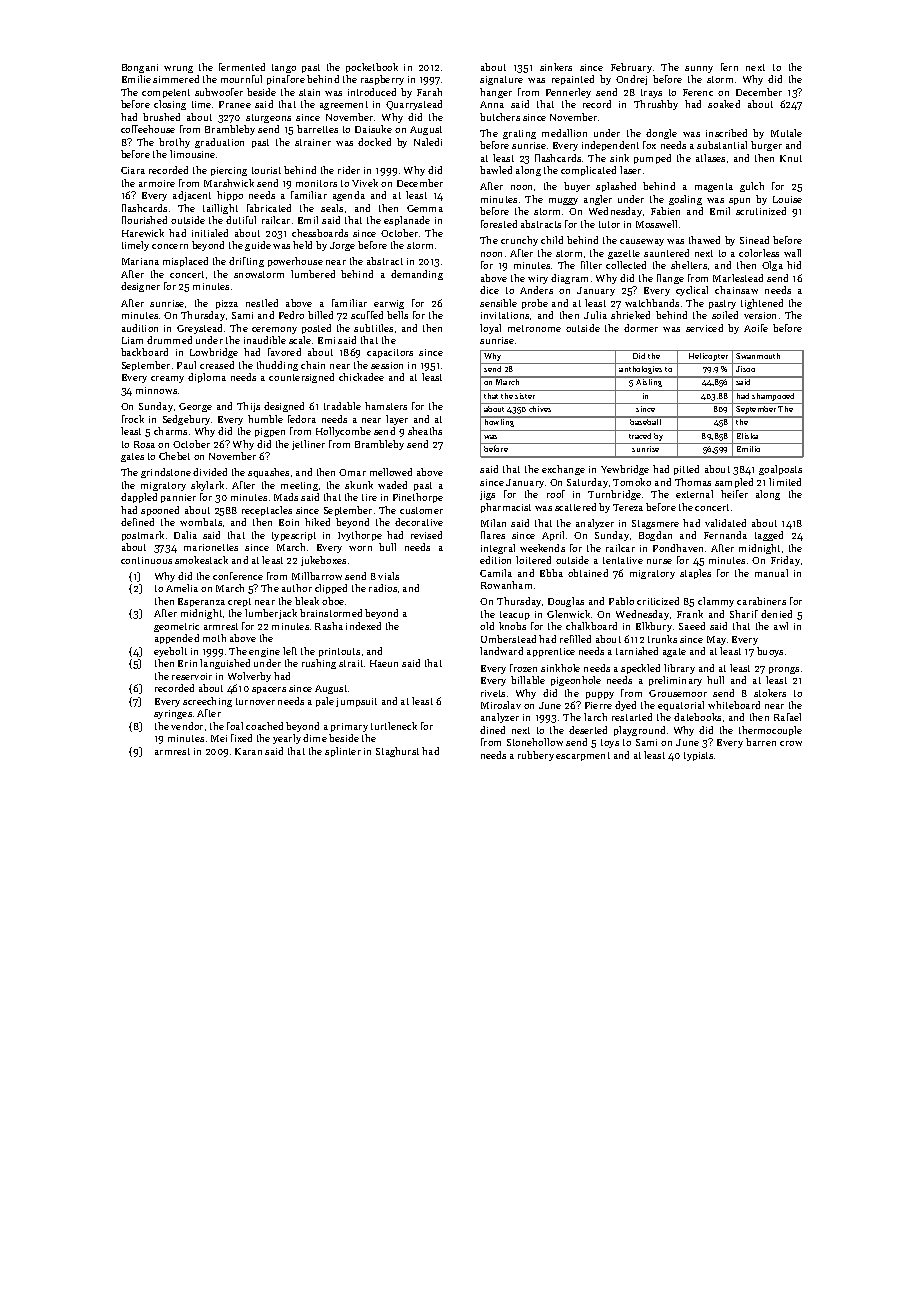 This screenshot has width=924, height=1308. I want to click on sunny, so click(699, 69).
